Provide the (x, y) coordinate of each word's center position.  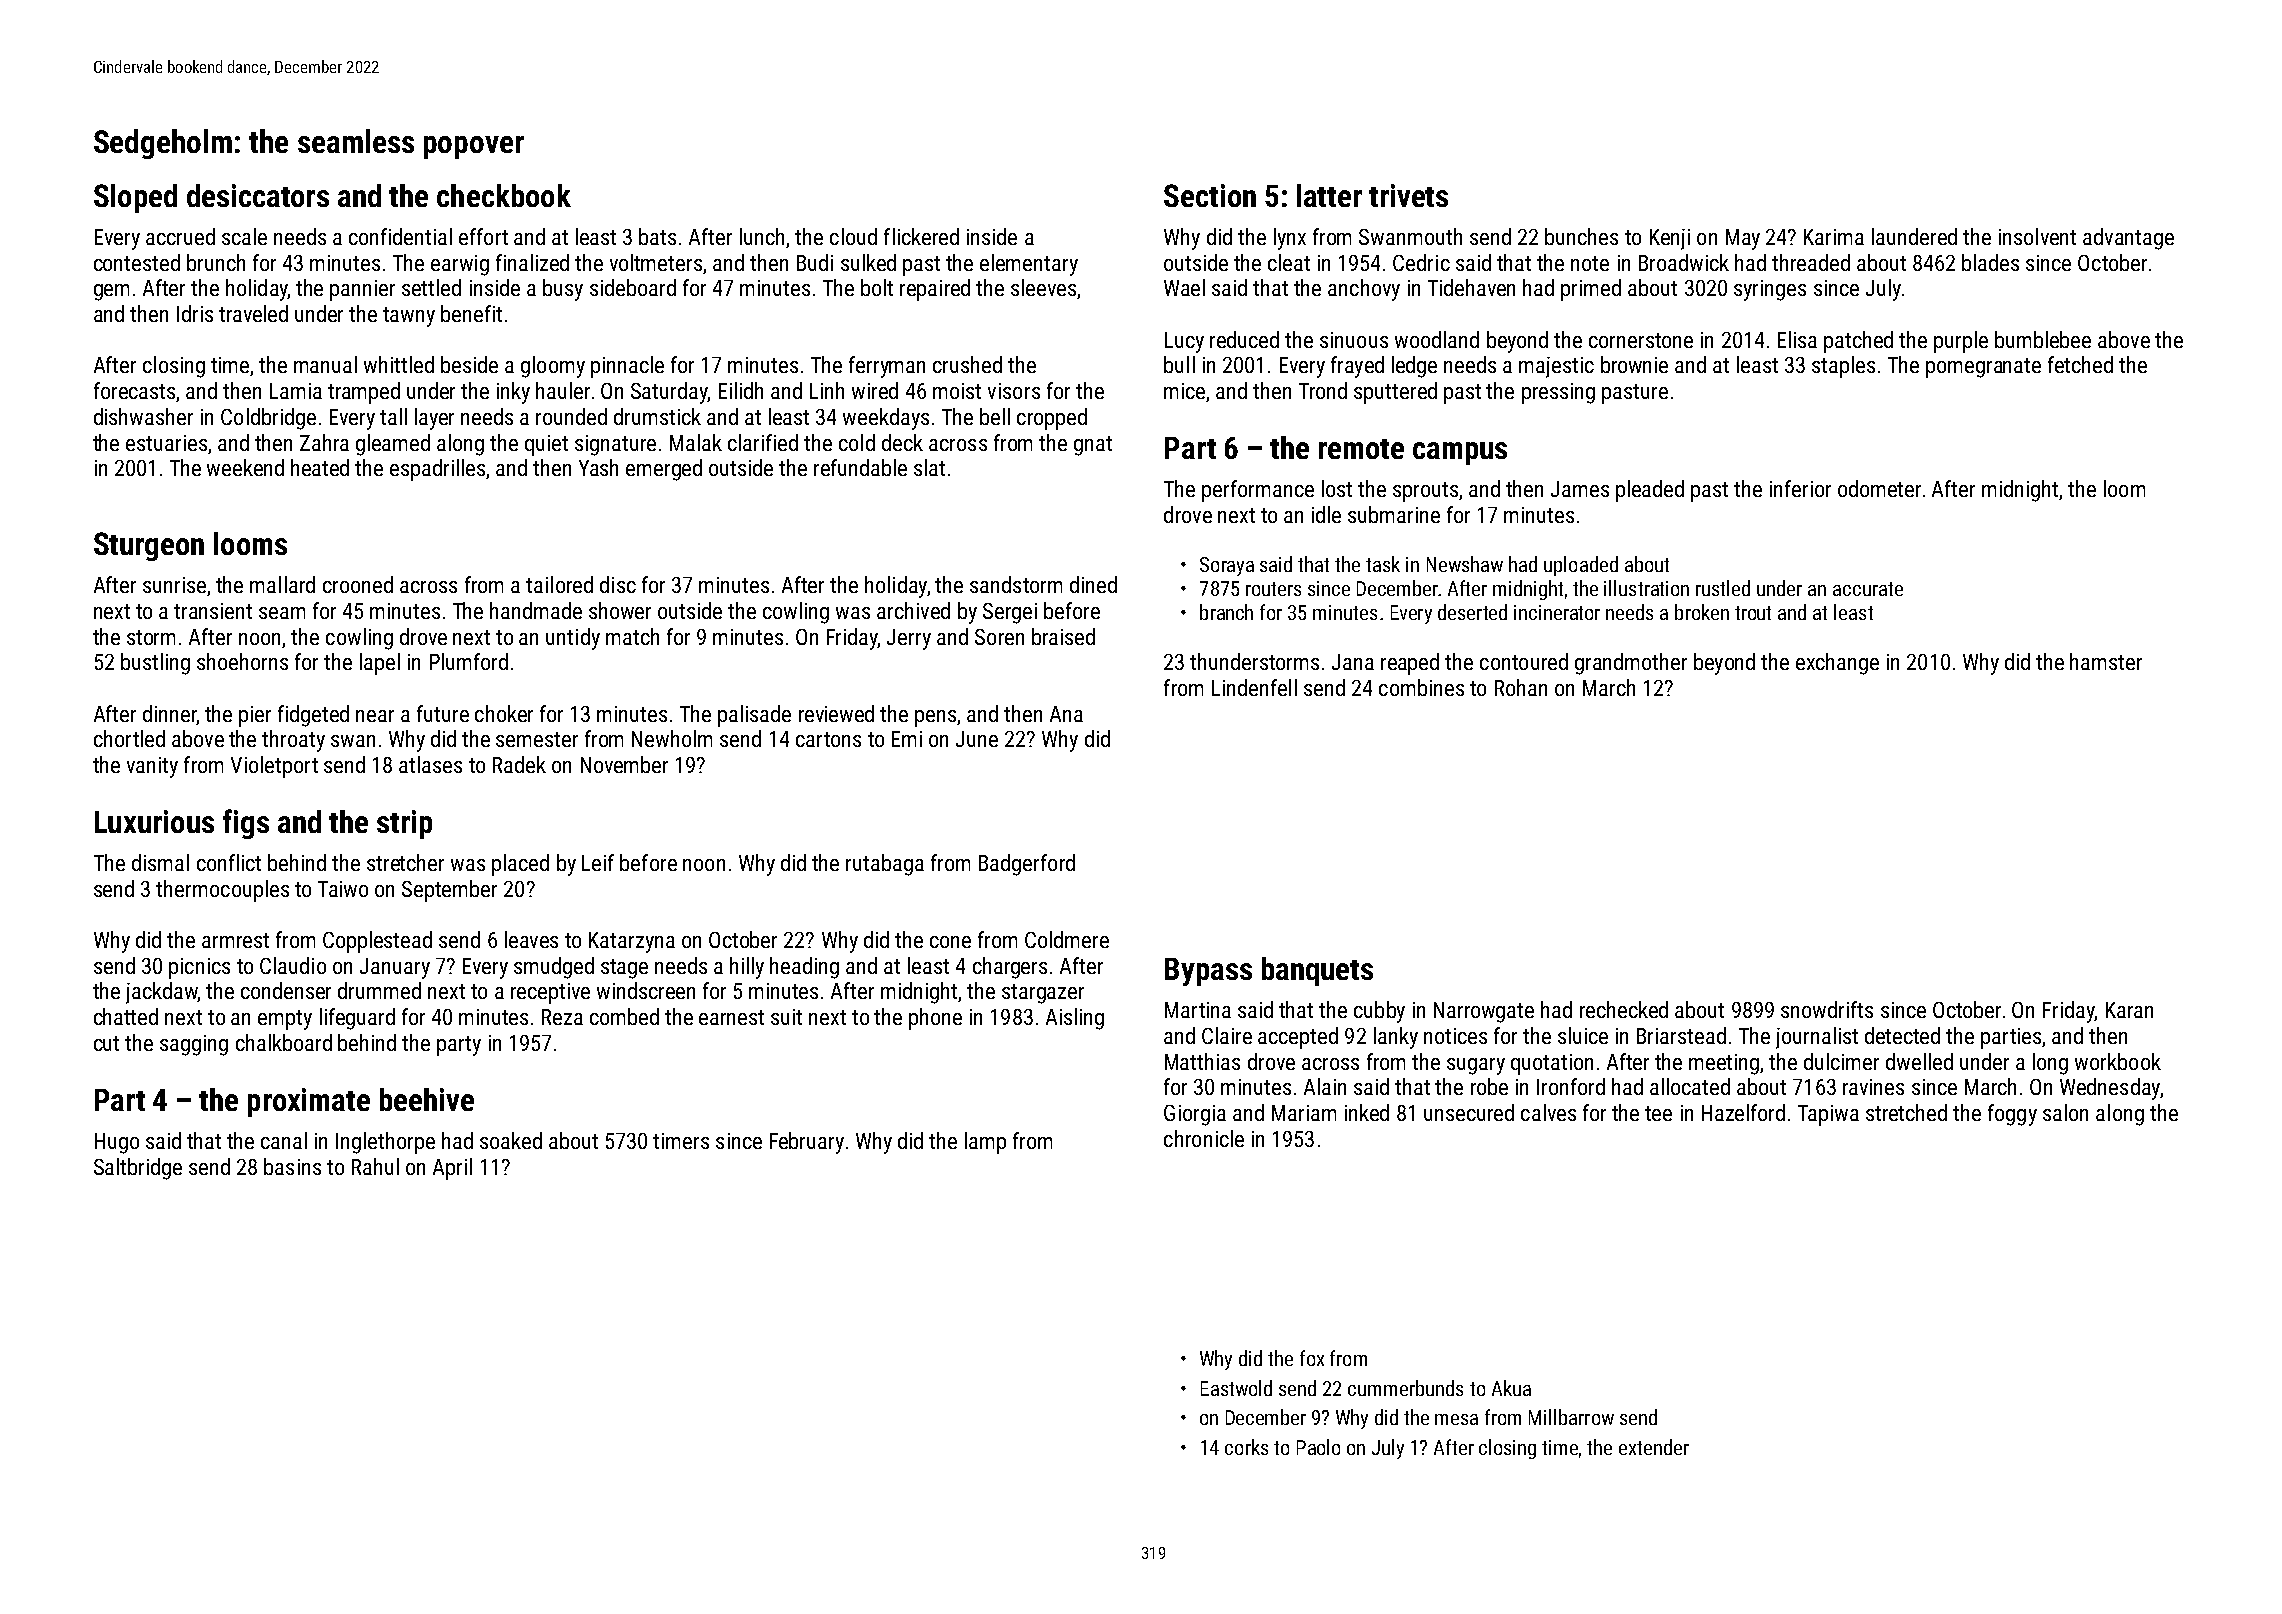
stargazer (1043, 994)
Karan (2129, 1010)
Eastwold (1236, 1388)
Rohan (1521, 687)
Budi (815, 262)
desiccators (258, 195)
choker (504, 713)
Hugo (117, 1143)
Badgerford (1027, 865)
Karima (1834, 237)
